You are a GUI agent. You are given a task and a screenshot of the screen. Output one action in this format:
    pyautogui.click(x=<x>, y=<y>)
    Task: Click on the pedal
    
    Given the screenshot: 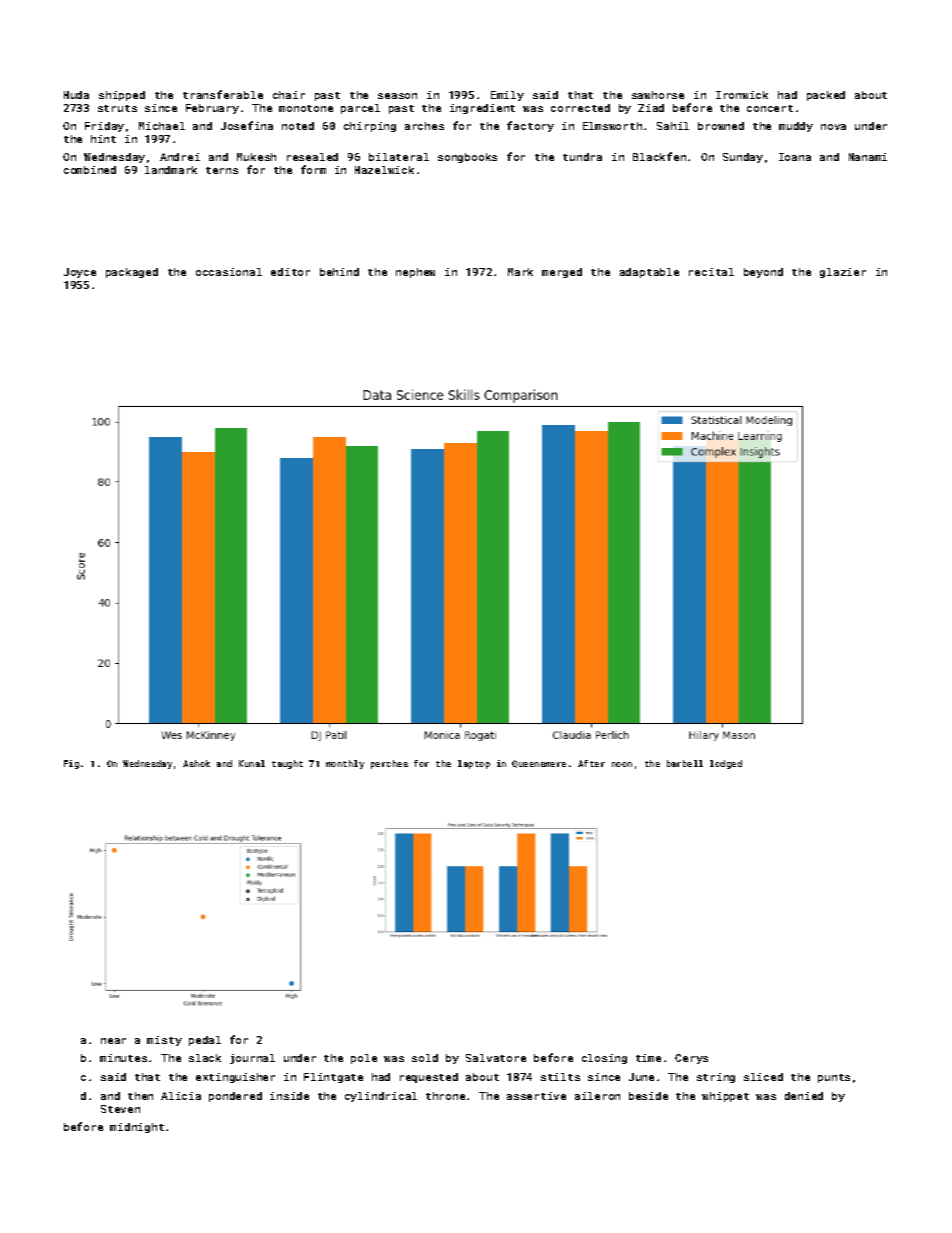 What is the action you would take?
    pyautogui.click(x=205, y=1041)
